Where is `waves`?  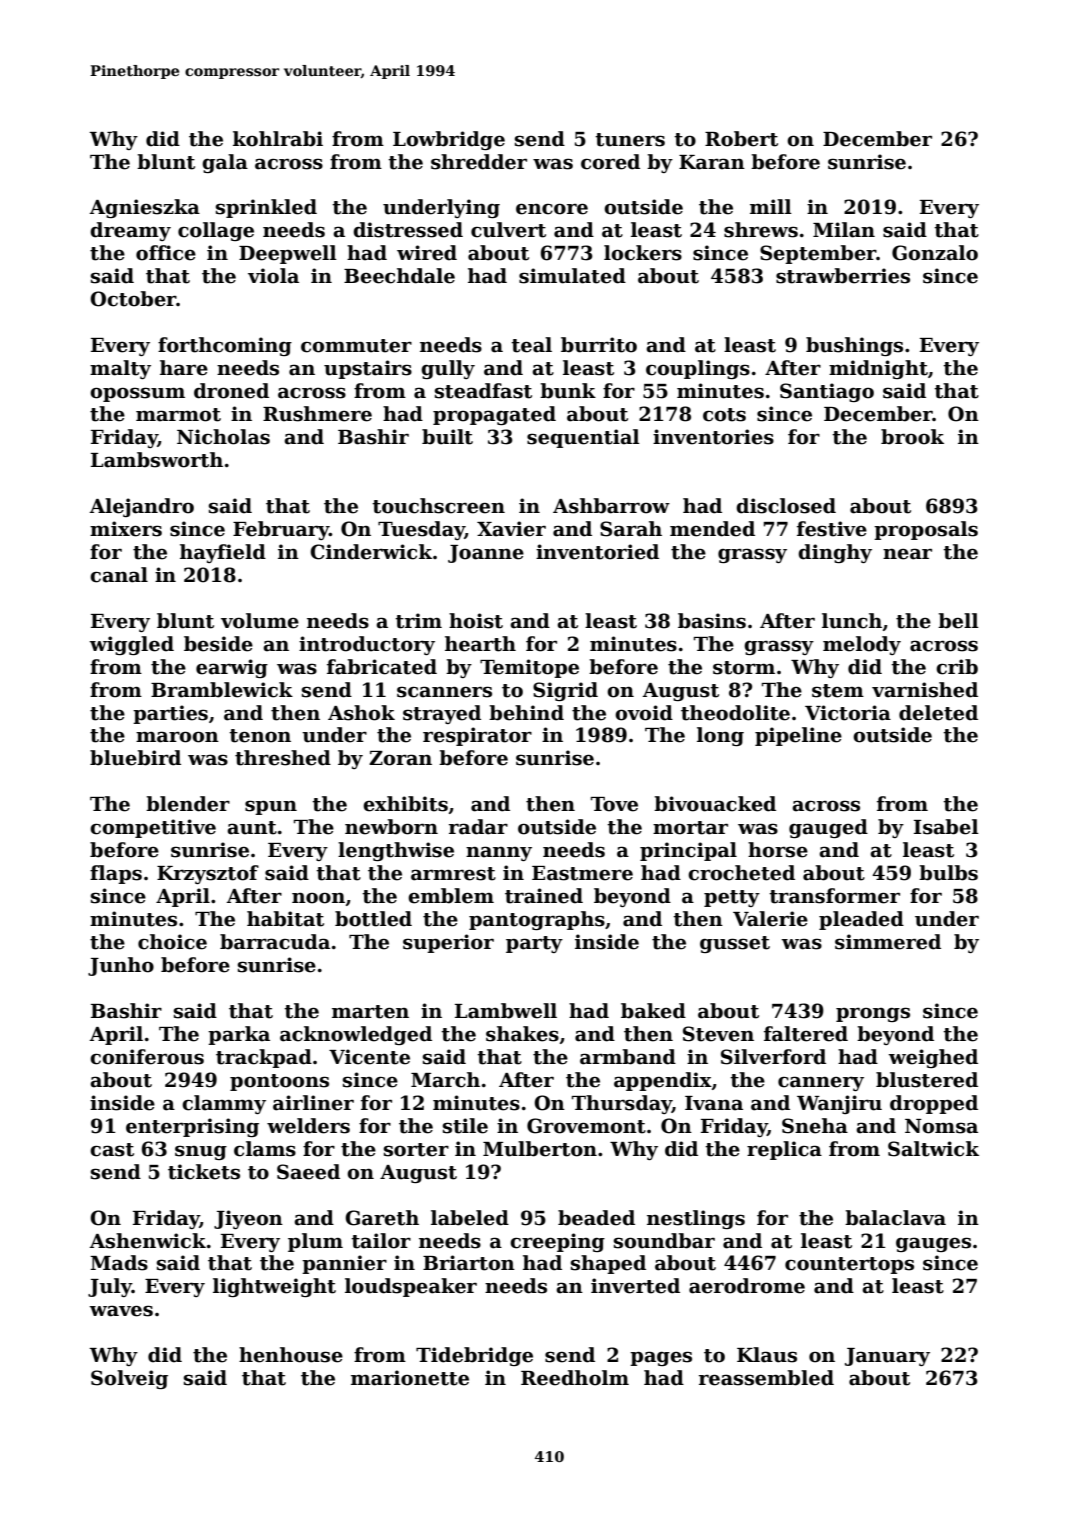
waves is located at coordinates (121, 1311).
